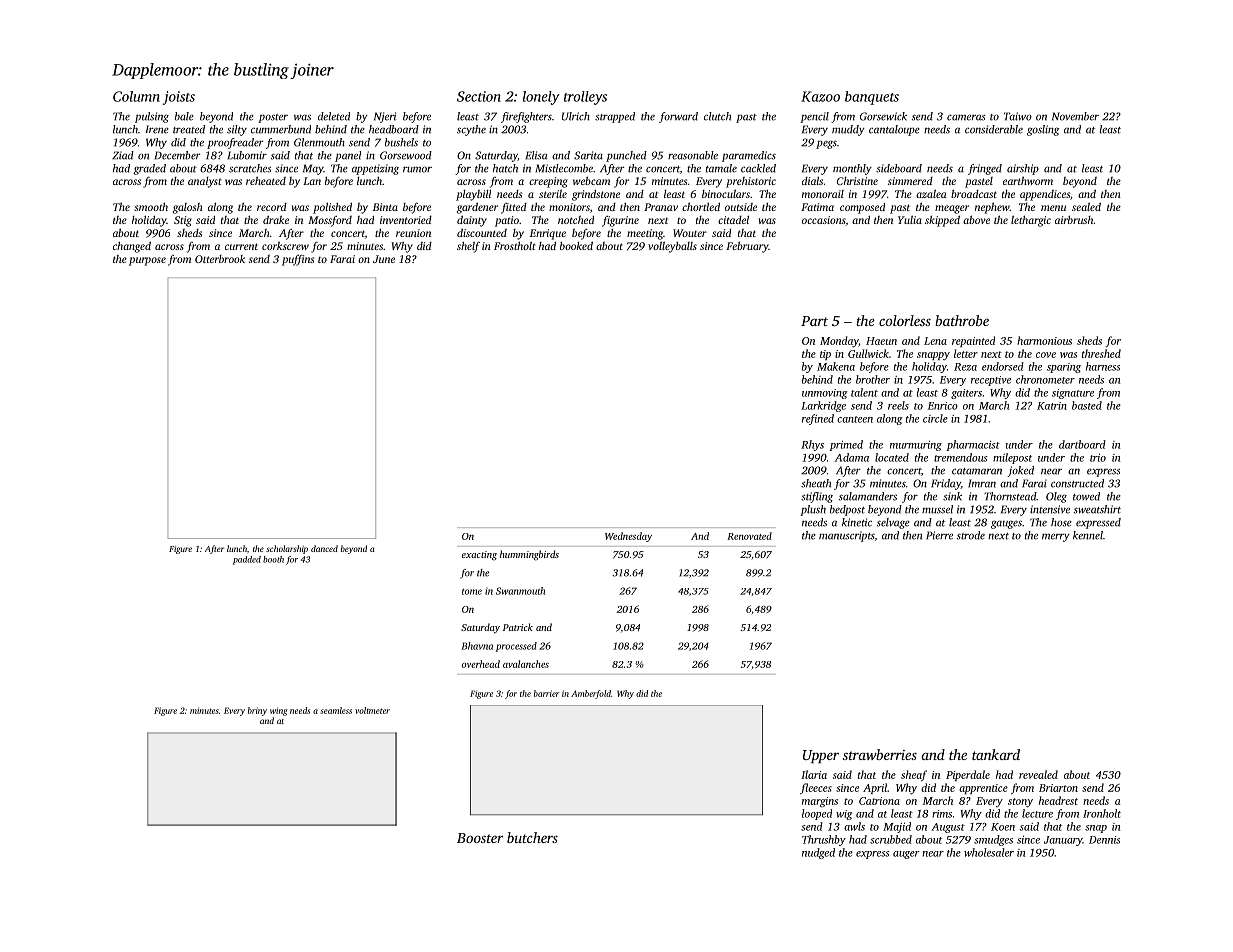 The height and width of the page is (952, 1233). I want to click on bathrobe, so click(962, 320).
